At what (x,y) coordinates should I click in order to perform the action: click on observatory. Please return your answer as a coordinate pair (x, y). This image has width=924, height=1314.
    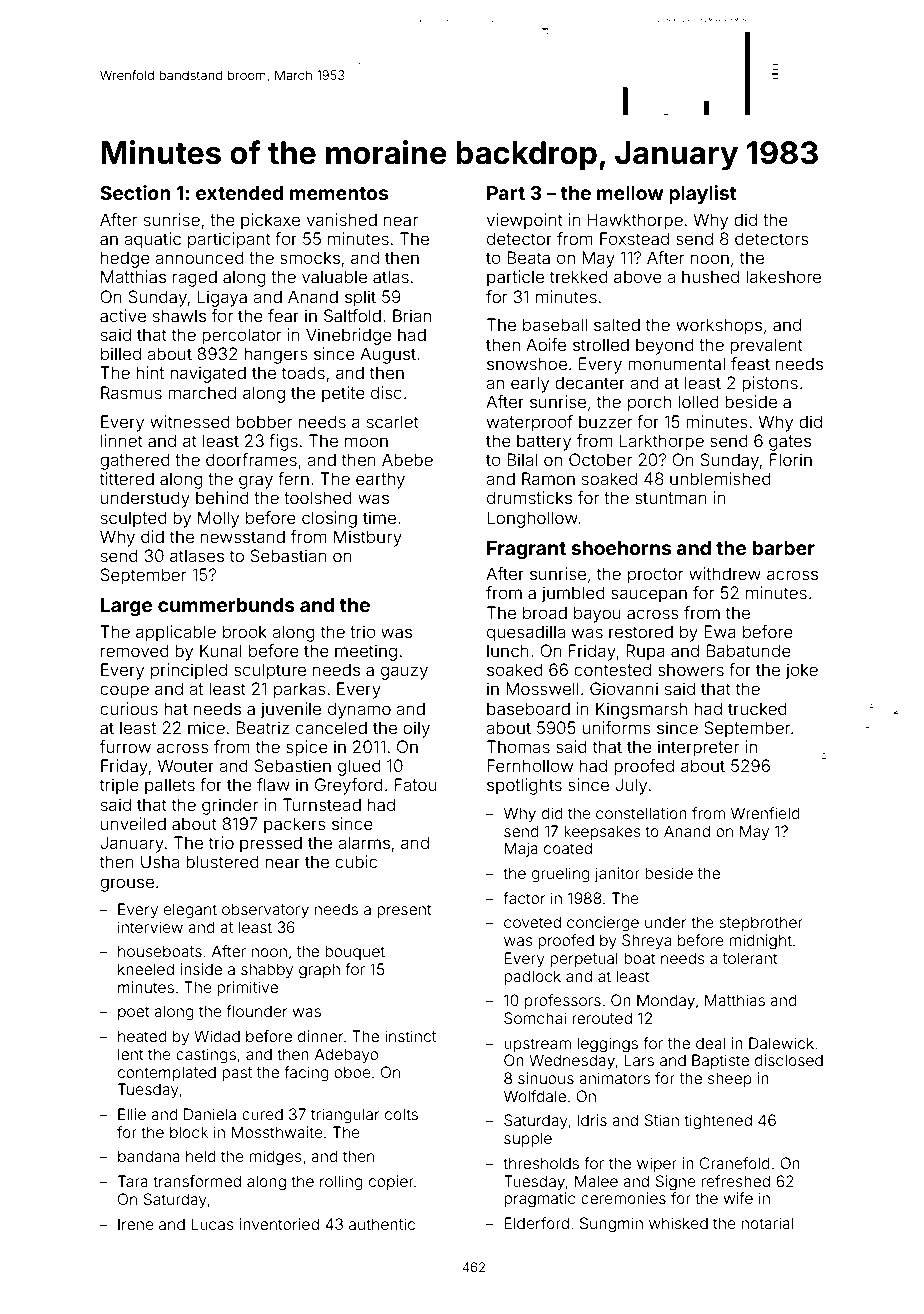
    Looking at the image, I should click on (265, 911).
